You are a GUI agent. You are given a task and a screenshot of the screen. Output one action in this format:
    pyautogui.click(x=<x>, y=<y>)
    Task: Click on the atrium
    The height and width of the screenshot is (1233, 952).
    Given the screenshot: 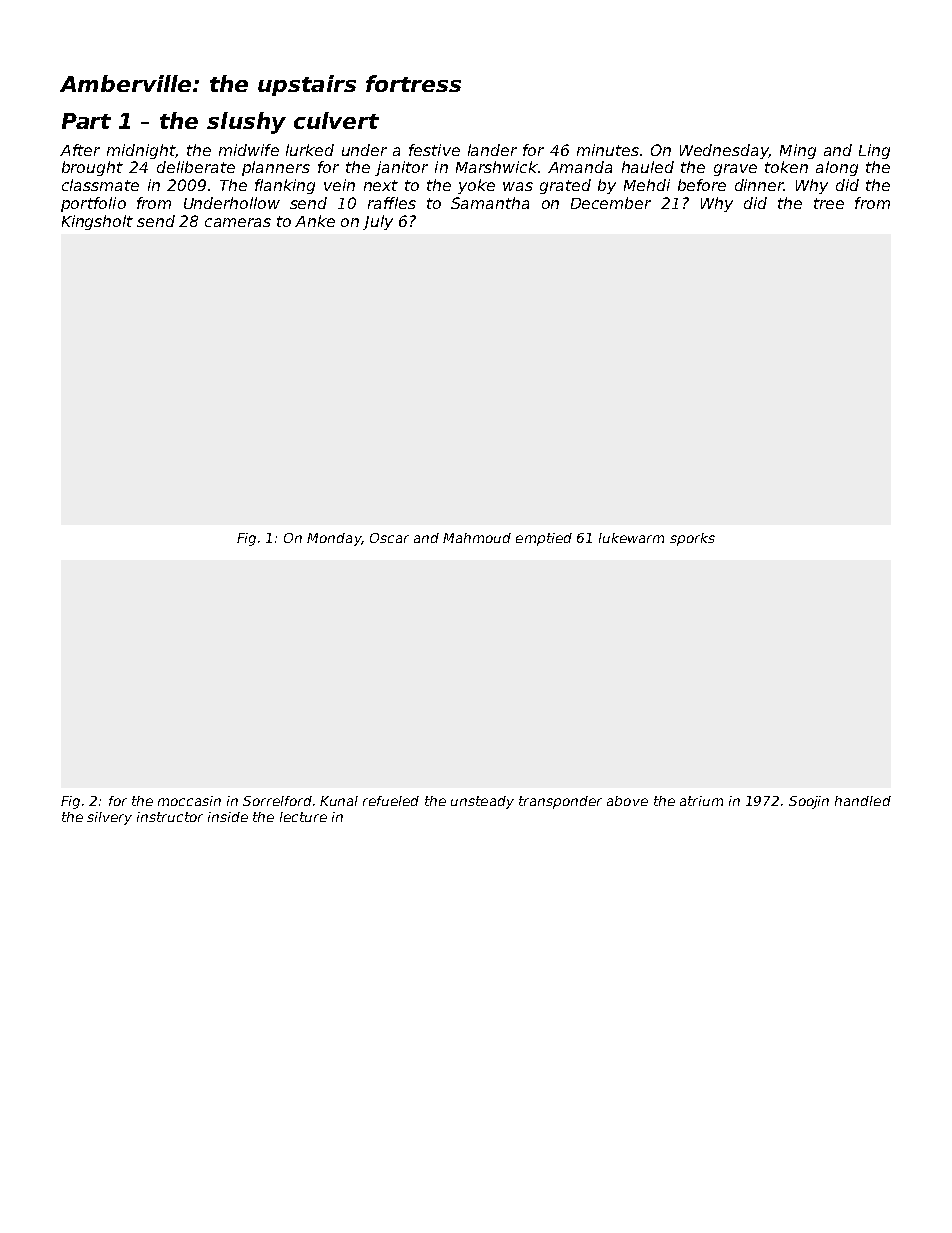 What is the action you would take?
    pyautogui.click(x=701, y=801)
